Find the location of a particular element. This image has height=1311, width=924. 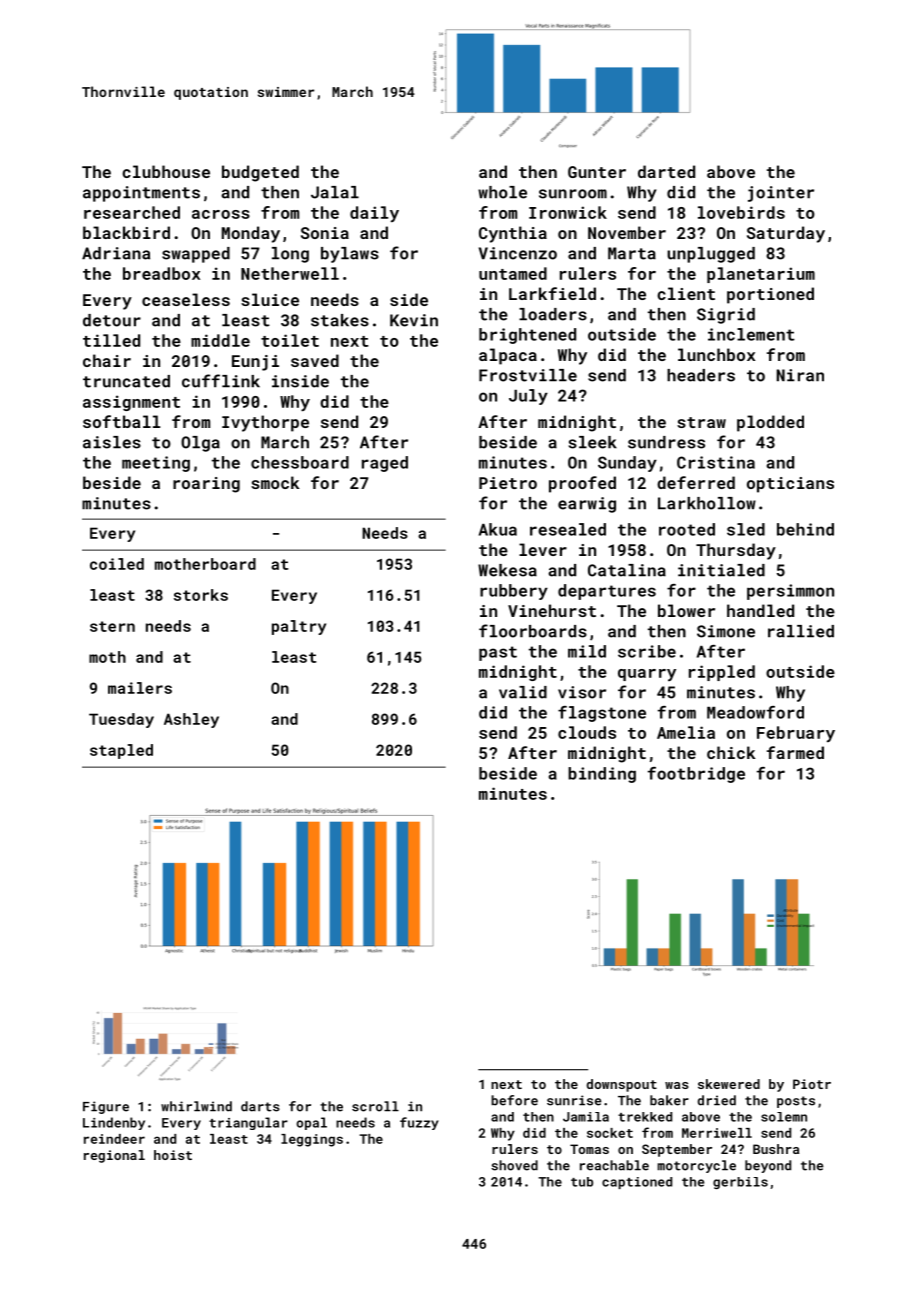

stapled is located at coordinates (121, 751).
